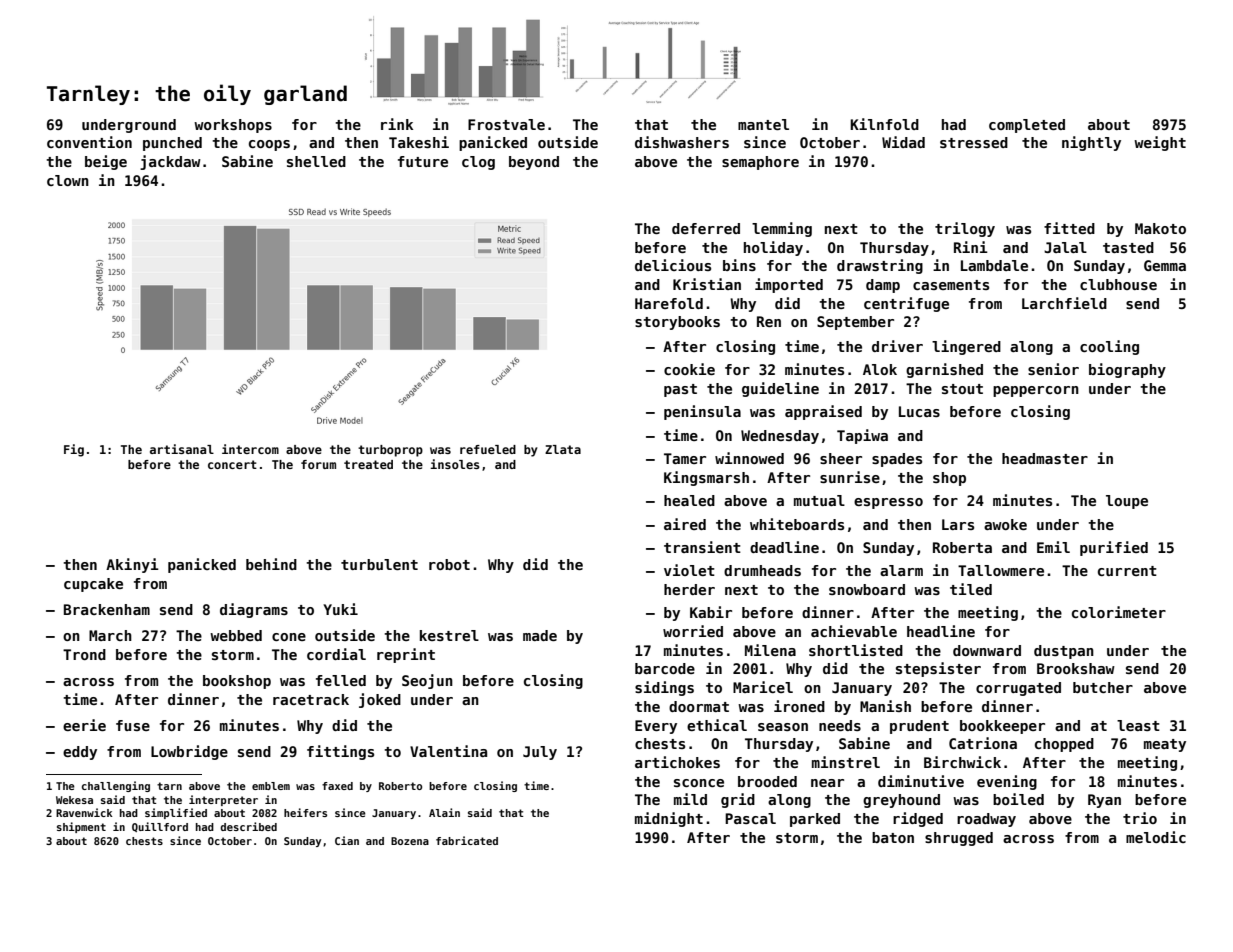 The width and height of the page is (1233, 952). What do you see at coordinates (1064, 652) in the page?
I see `dustpan` at bounding box center [1064, 652].
